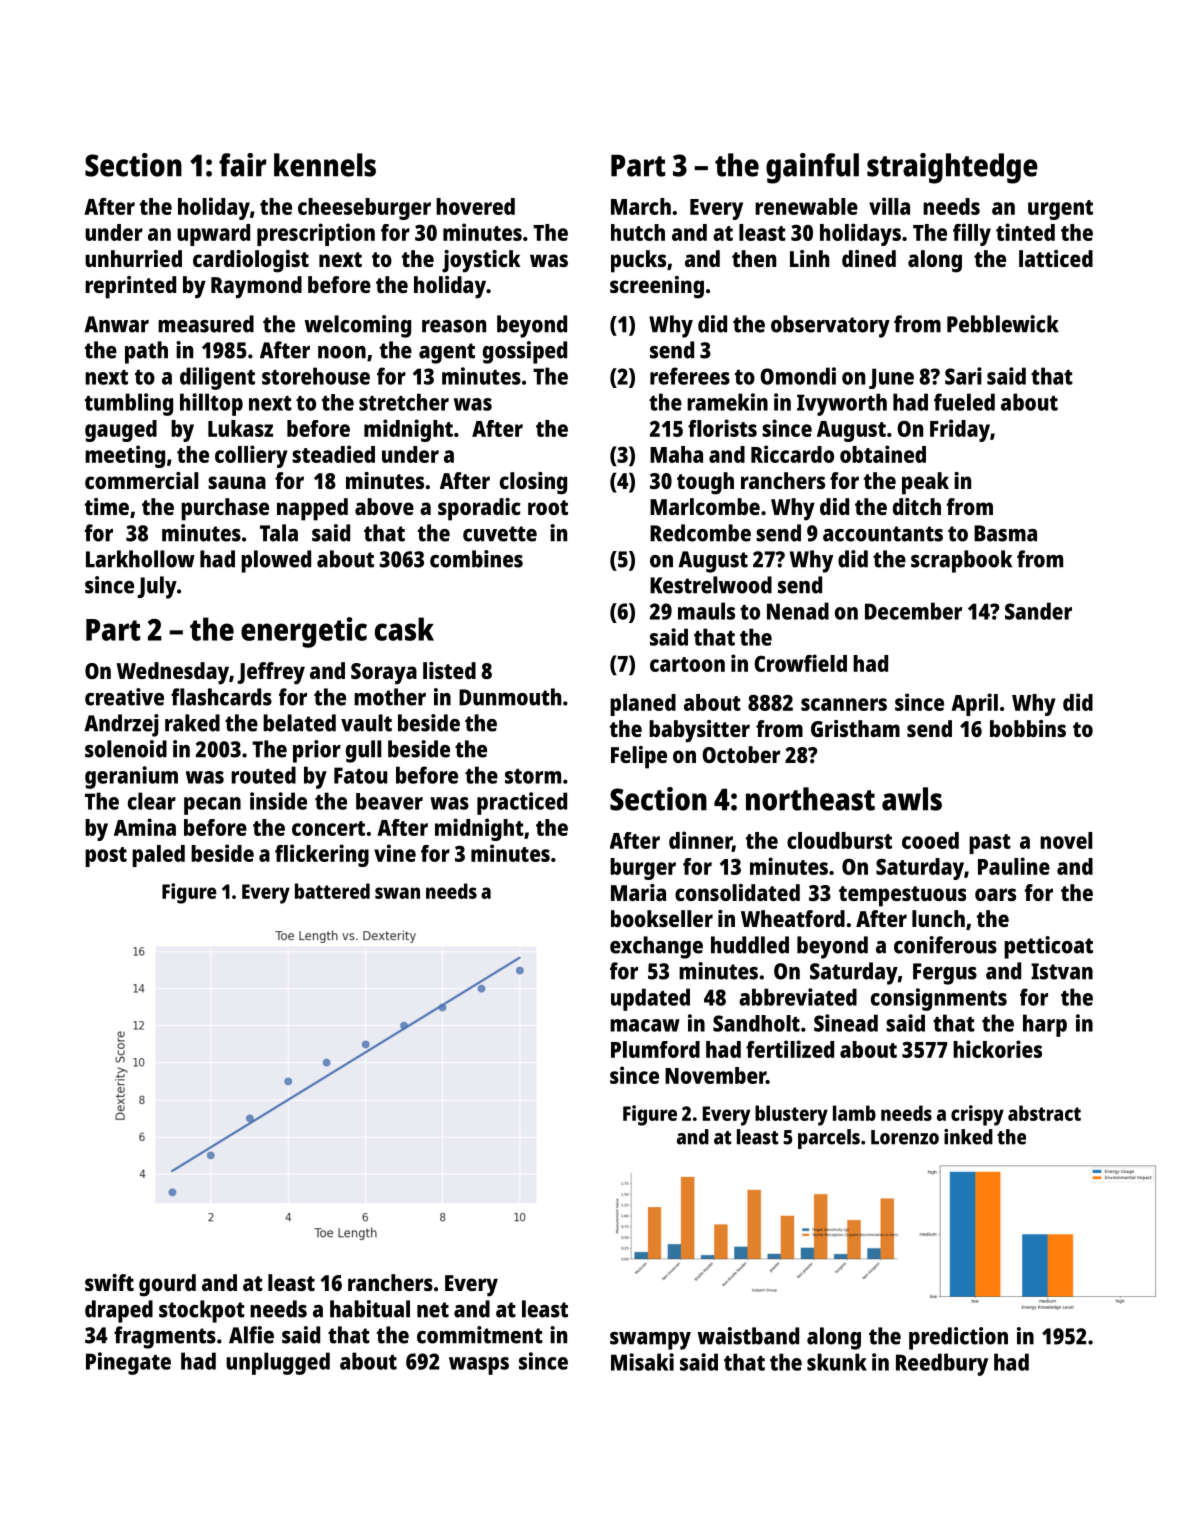 The width and height of the screenshot is (1178, 1524). What do you see at coordinates (109, 1282) in the screenshot?
I see `swift` at bounding box center [109, 1282].
